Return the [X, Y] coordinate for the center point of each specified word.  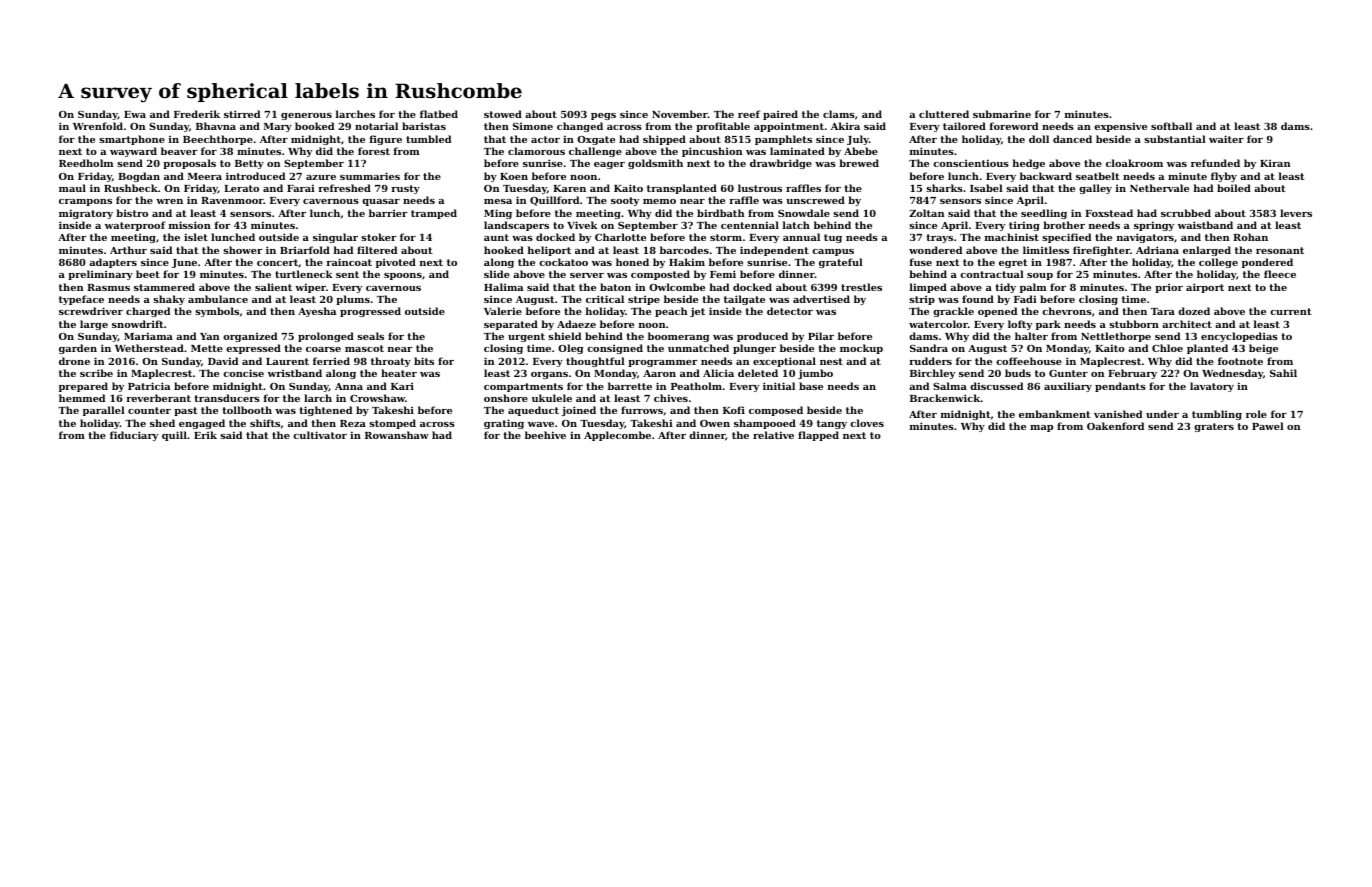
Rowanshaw [397, 435]
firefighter [1101, 251]
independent [774, 251]
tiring [1024, 226]
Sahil [1283, 373]
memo [659, 201]
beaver [179, 151]
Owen [715, 423]
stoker [379, 237]
